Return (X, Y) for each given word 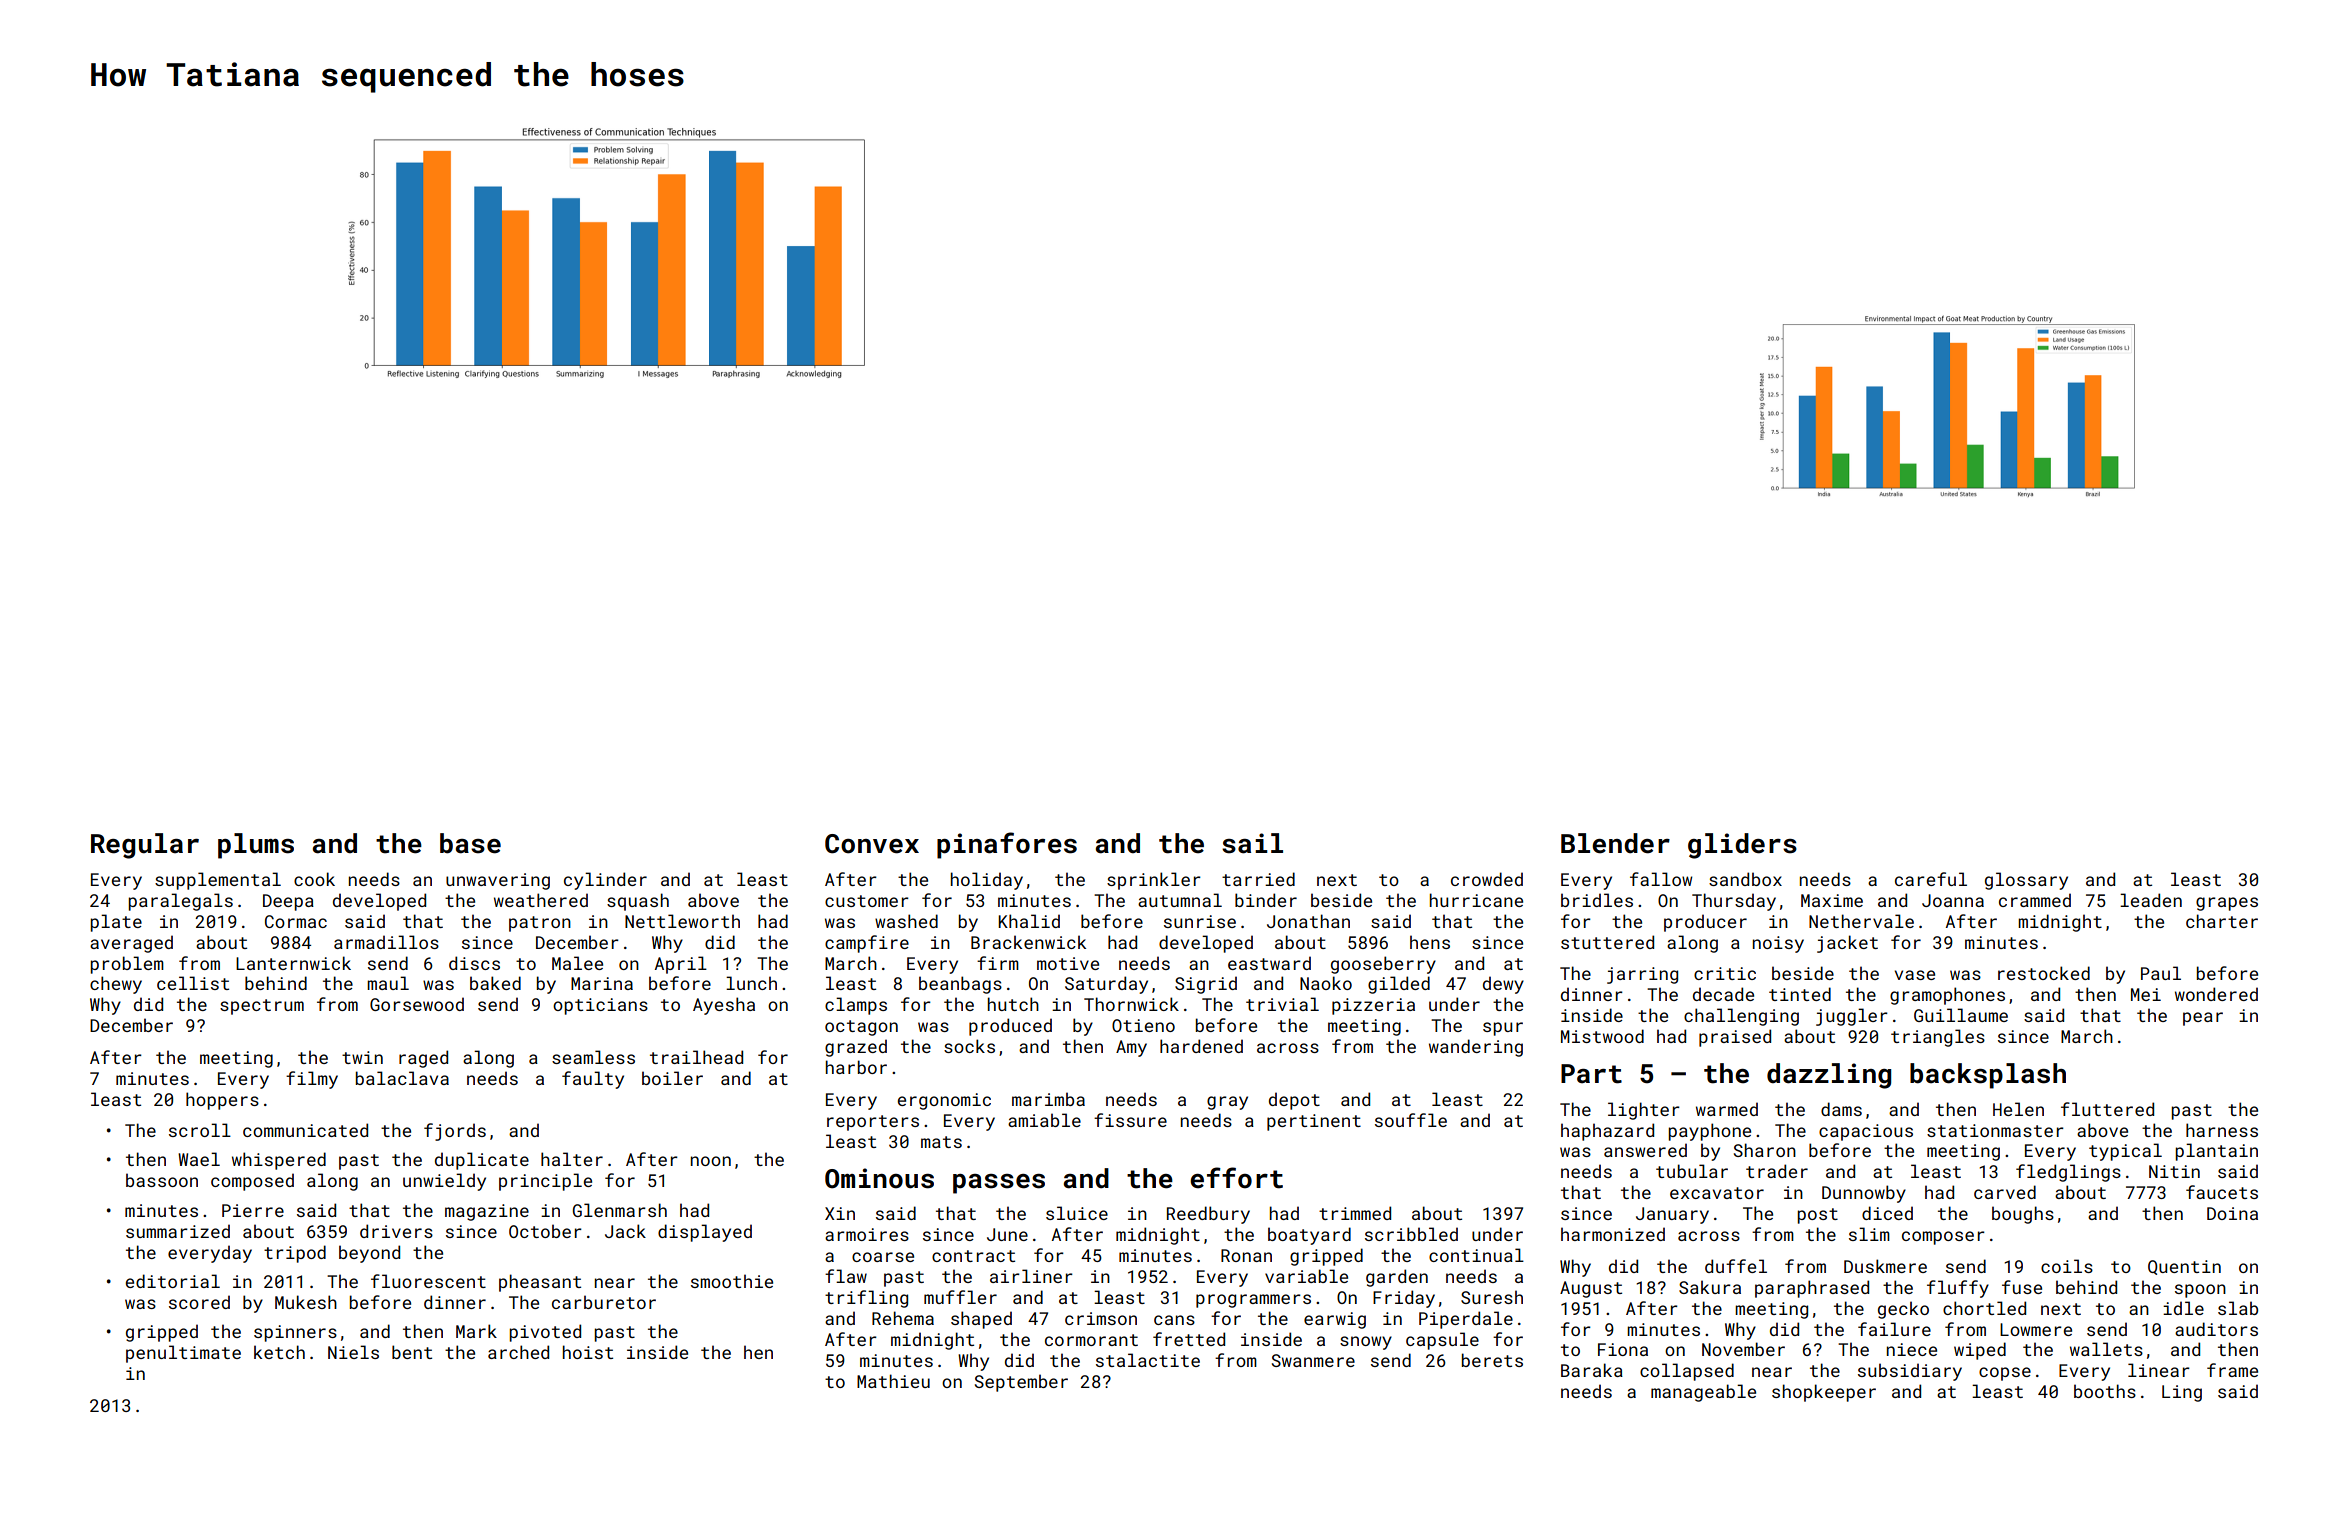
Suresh (1492, 1297)
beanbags (960, 985)
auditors (2216, 1329)
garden (1397, 1278)
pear (2203, 1019)
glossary (2026, 881)
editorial (173, 1281)
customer (867, 901)
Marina (602, 983)
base (470, 843)
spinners (295, 1333)
